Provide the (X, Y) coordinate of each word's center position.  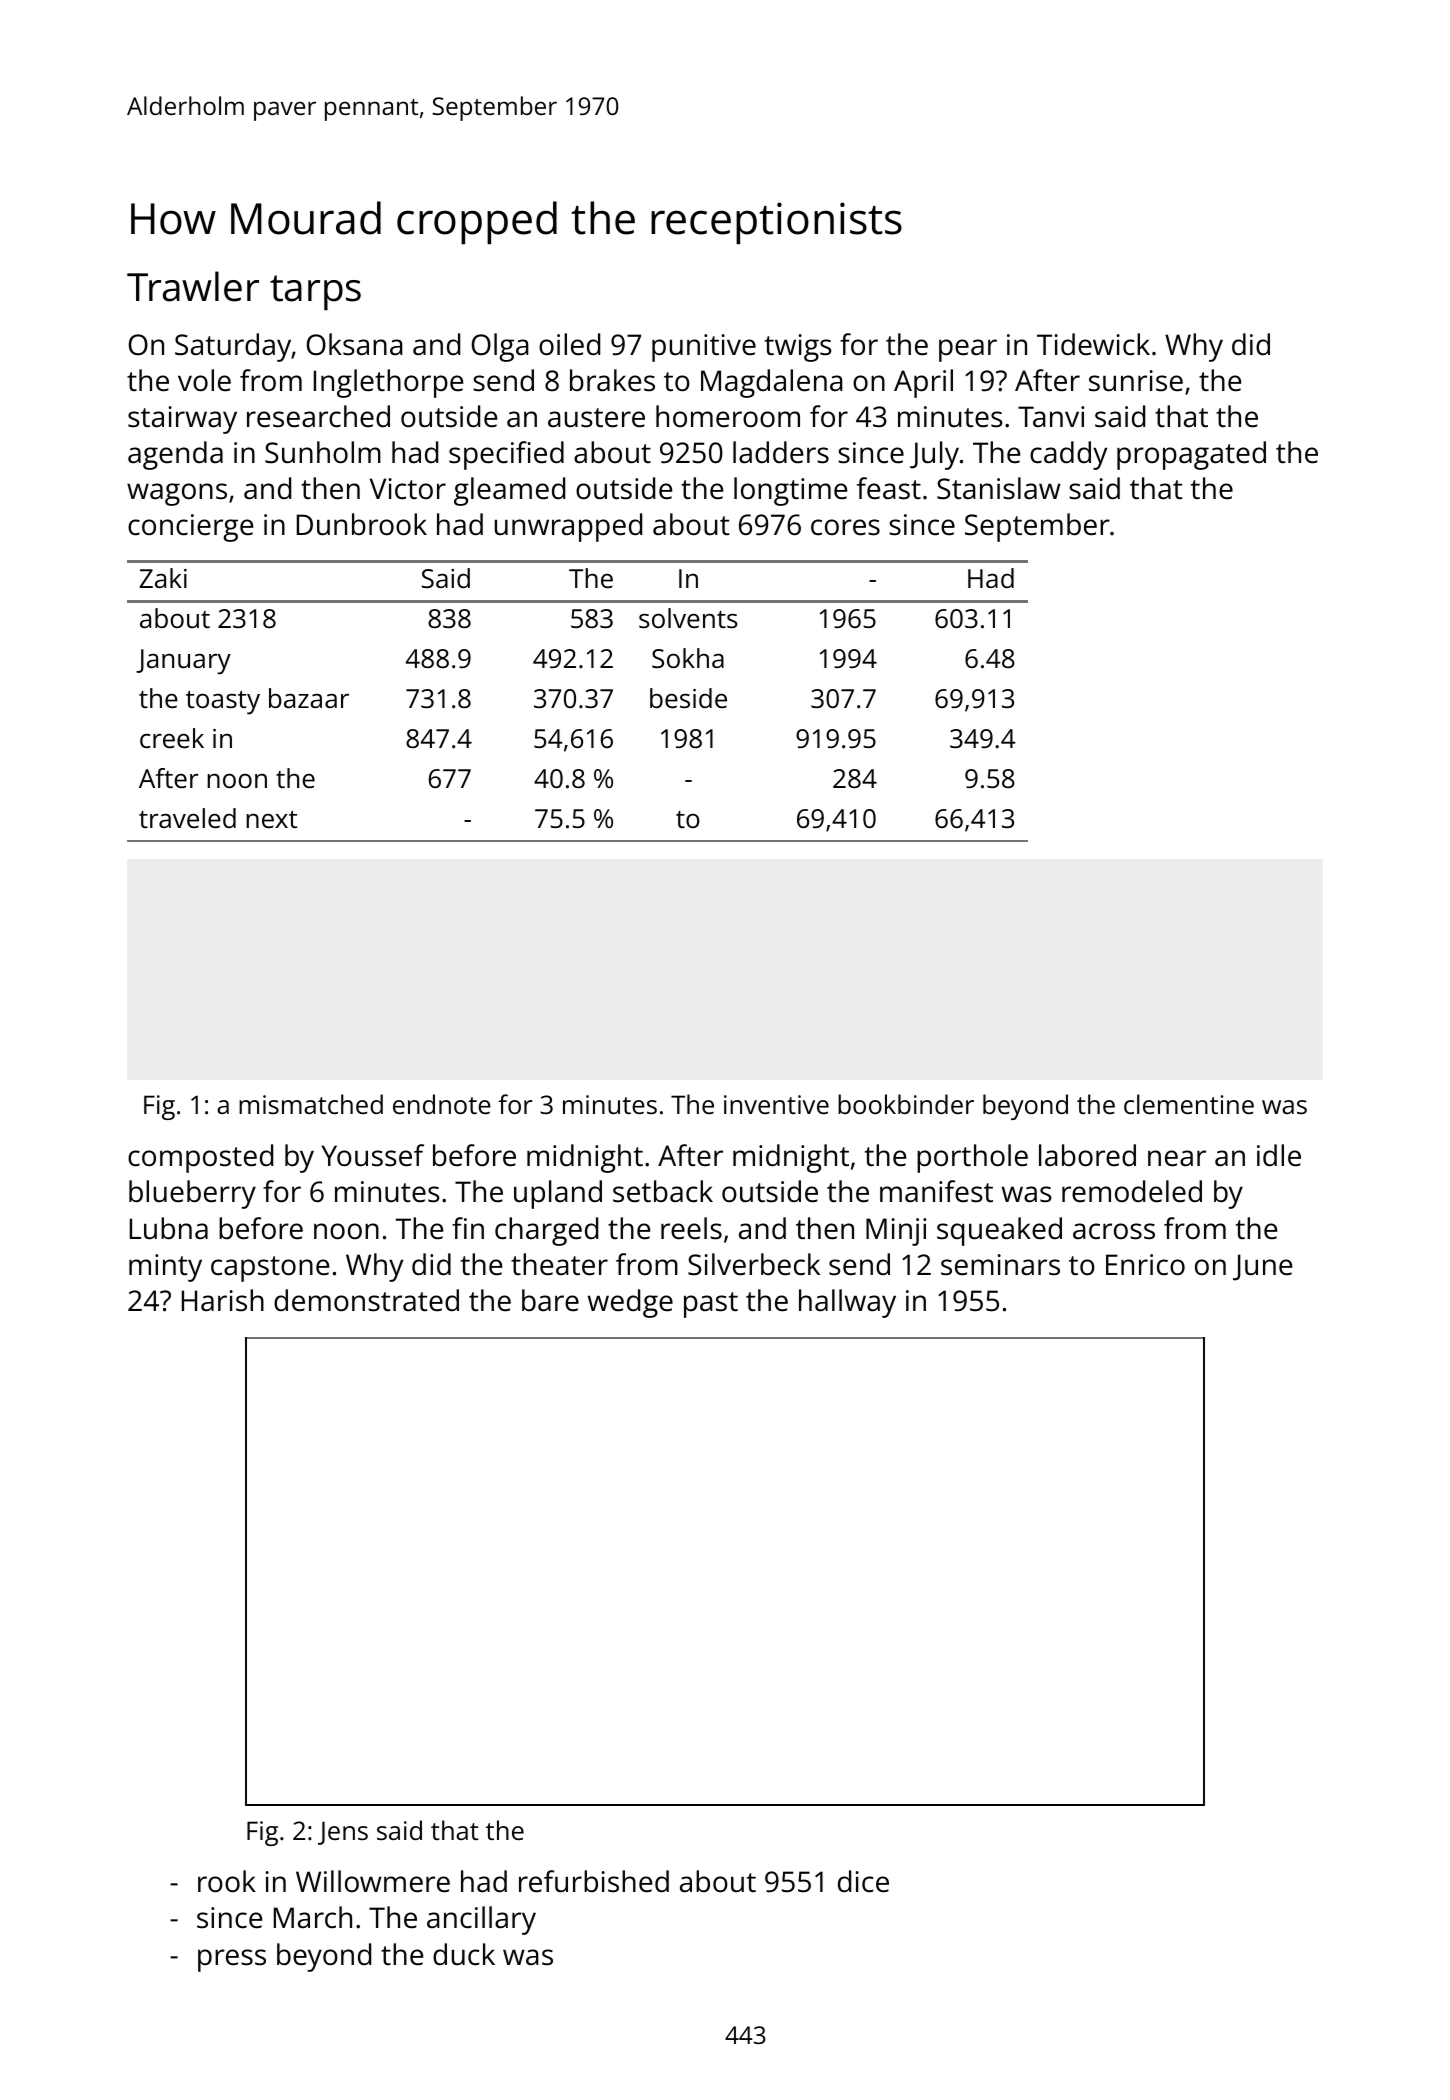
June (1262, 1267)
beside (688, 698)
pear (968, 350)
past (711, 1305)
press (232, 1960)
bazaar (309, 698)
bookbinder (906, 1104)
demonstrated (366, 1300)
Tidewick (1093, 344)
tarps (315, 293)
